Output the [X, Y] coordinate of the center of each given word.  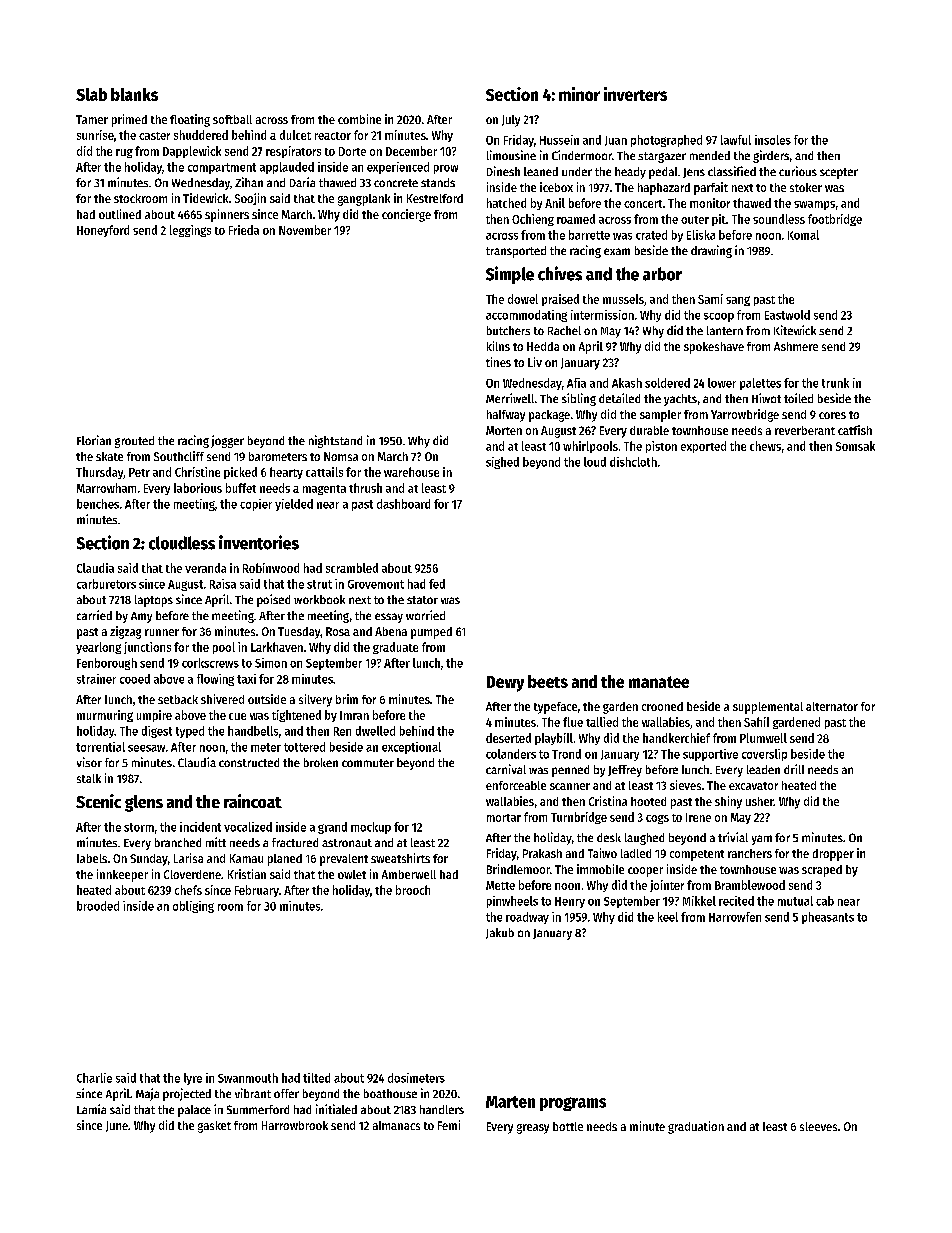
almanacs [396, 1125]
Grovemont [376, 584]
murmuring [105, 716]
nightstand [335, 441]
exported [703, 447]
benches [98, 504]
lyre [193, 1079]
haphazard [664, 189]
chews [765, 446]
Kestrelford [435, 198]
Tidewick [205, 198]
